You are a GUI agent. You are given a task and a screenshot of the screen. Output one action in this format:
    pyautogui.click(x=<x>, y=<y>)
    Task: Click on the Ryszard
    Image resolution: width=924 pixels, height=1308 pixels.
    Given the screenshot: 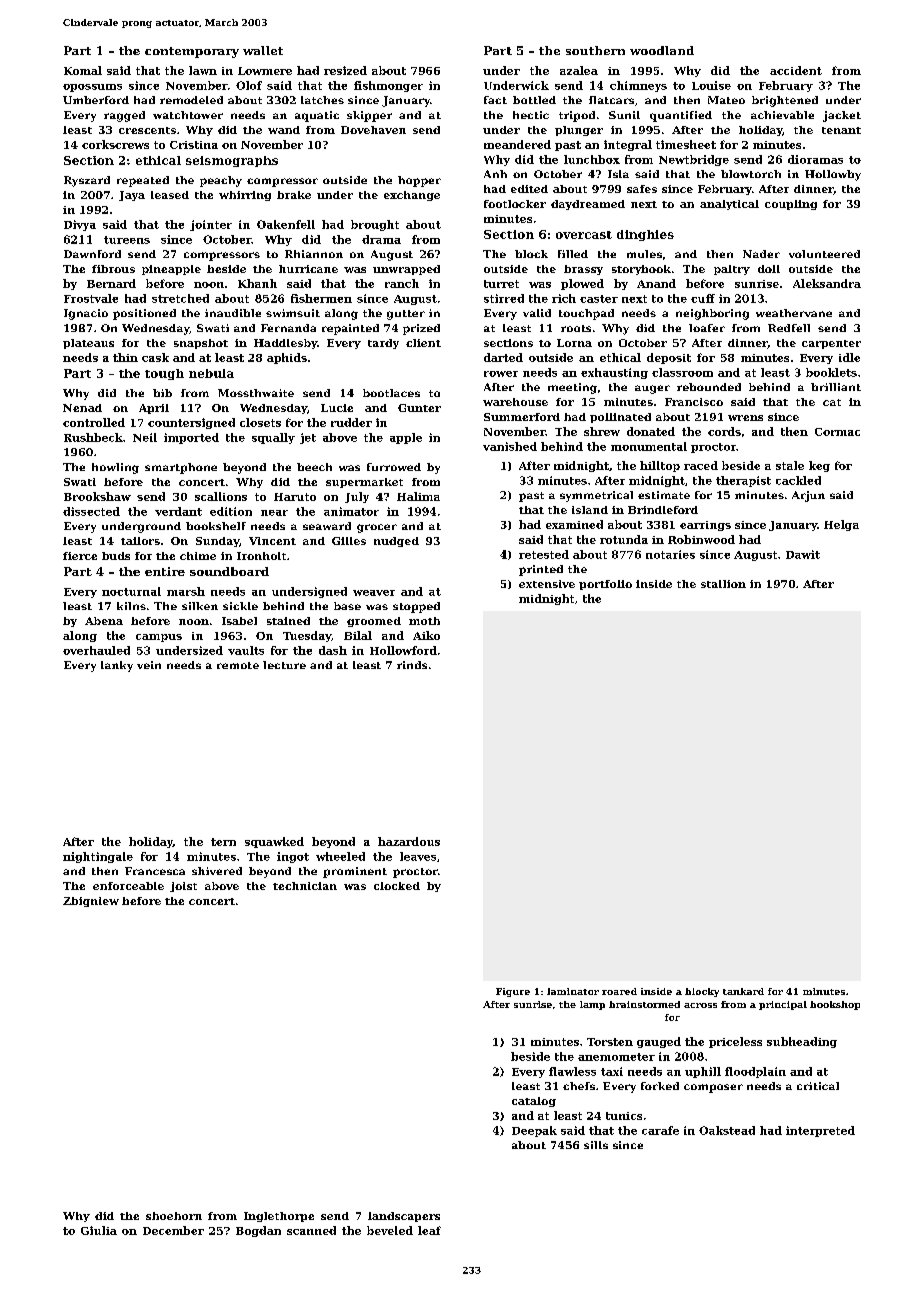 What is the action you would take?
    pyautogui.click(x=87, y=181)
